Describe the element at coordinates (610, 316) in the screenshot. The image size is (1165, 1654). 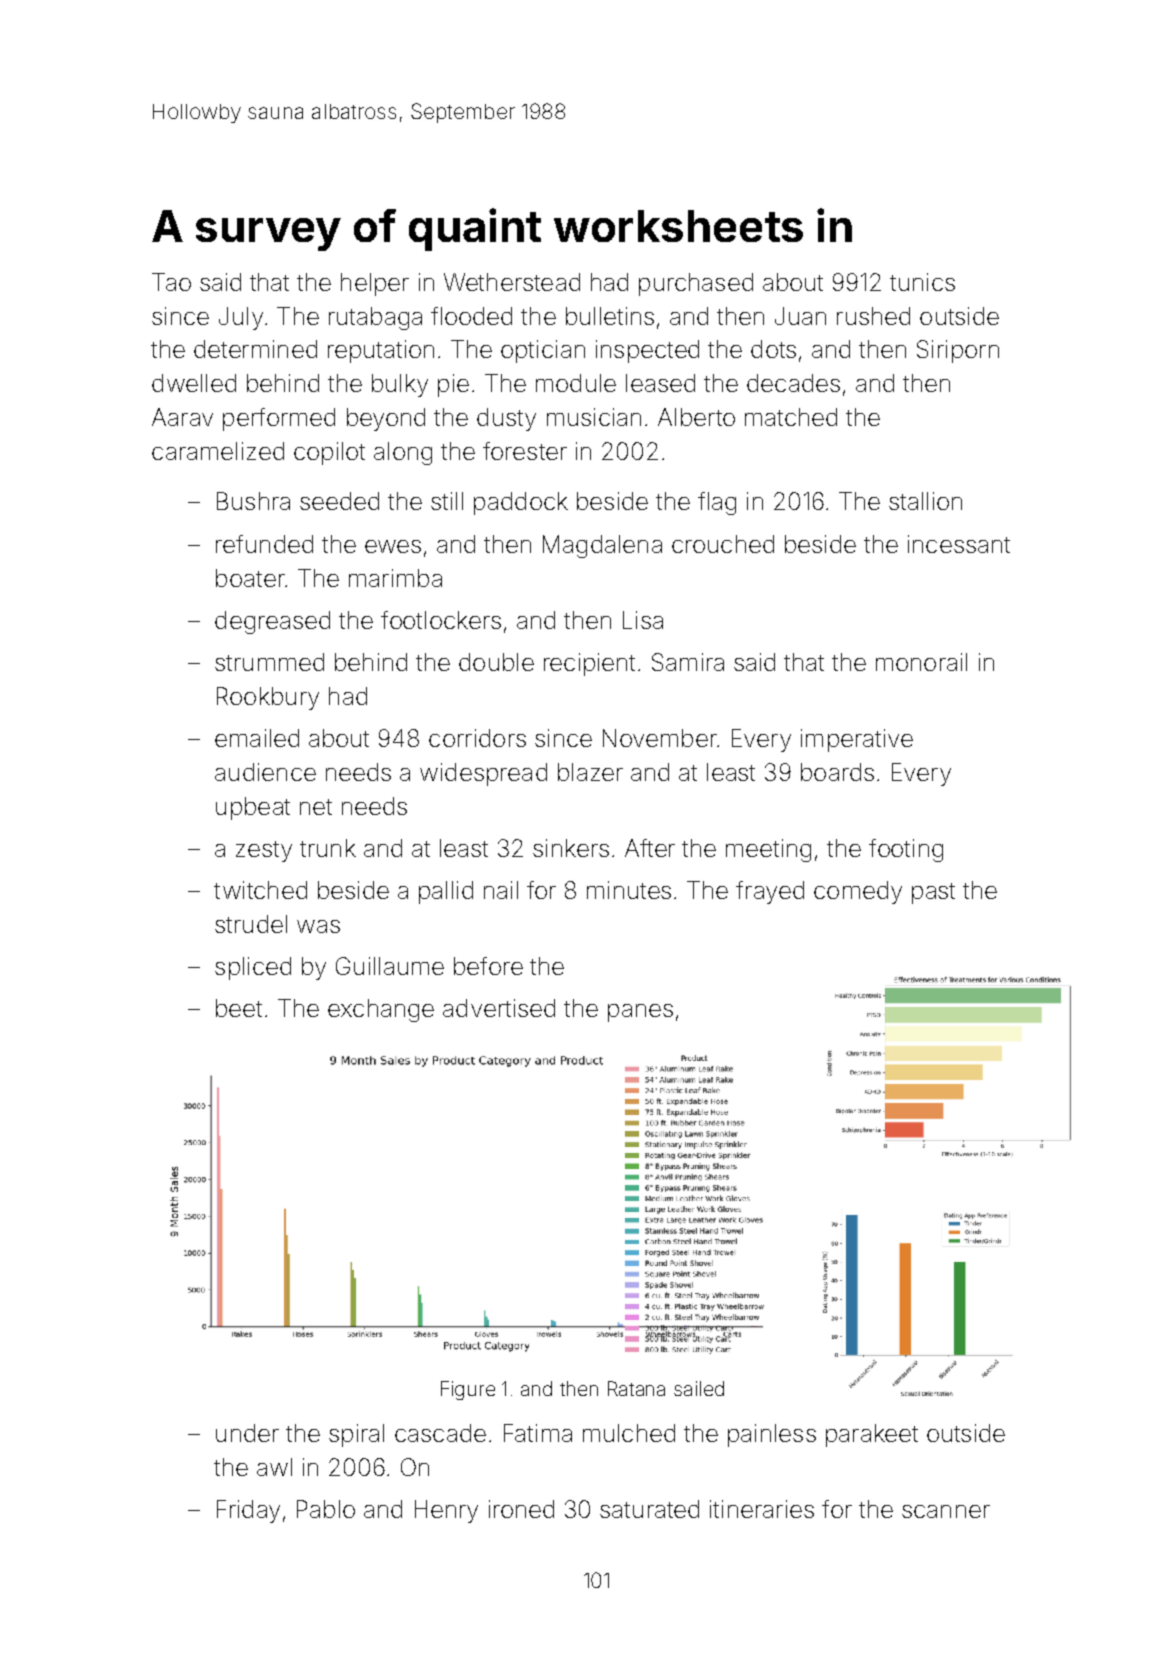
I see `bulletins` at that location.
